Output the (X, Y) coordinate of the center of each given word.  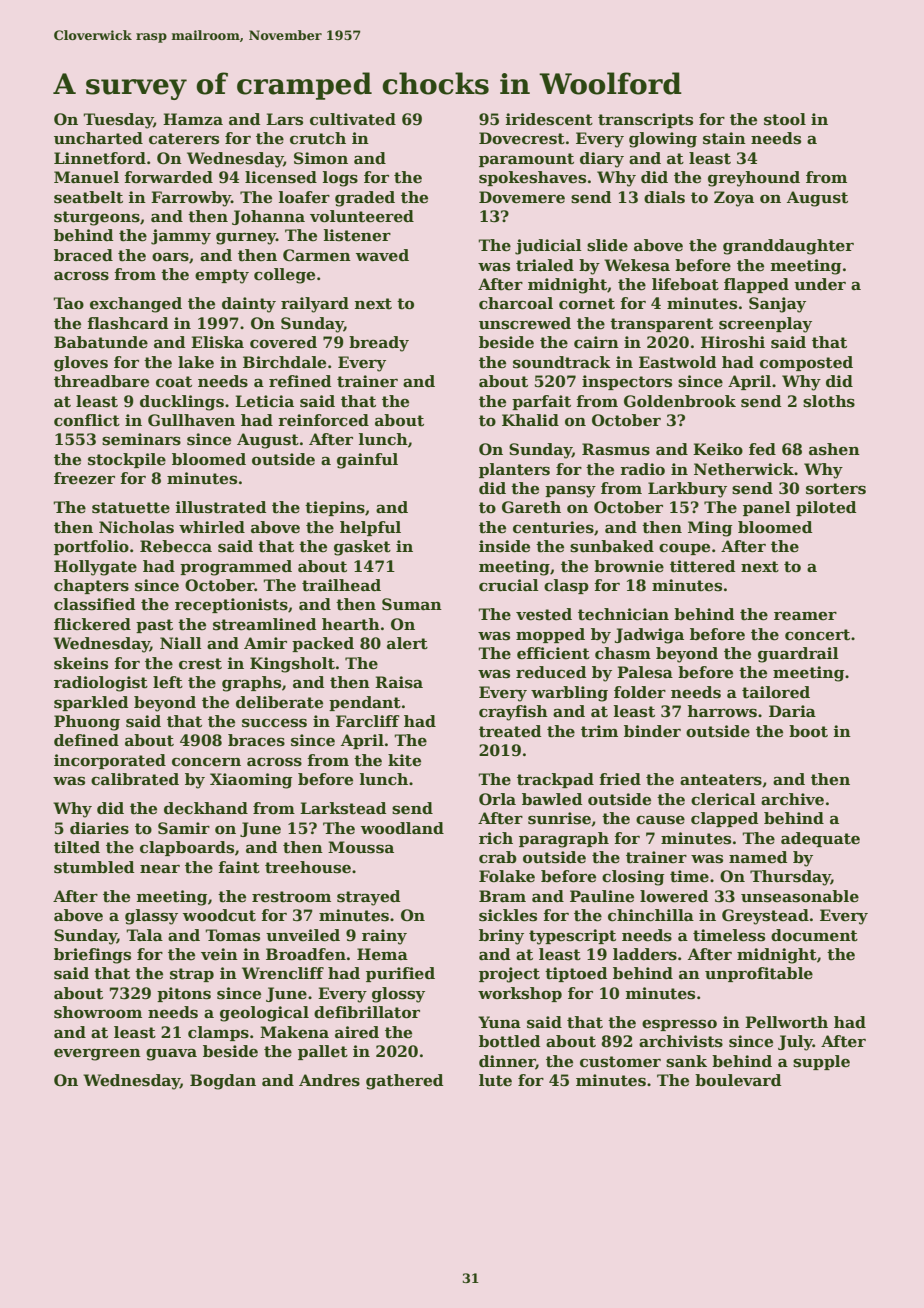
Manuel (86, 177)
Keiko (718, 449)
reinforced (323, 420)
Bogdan (223, 1082)
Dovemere (522, 197)
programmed (236, 568)
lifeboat (685, 284)
